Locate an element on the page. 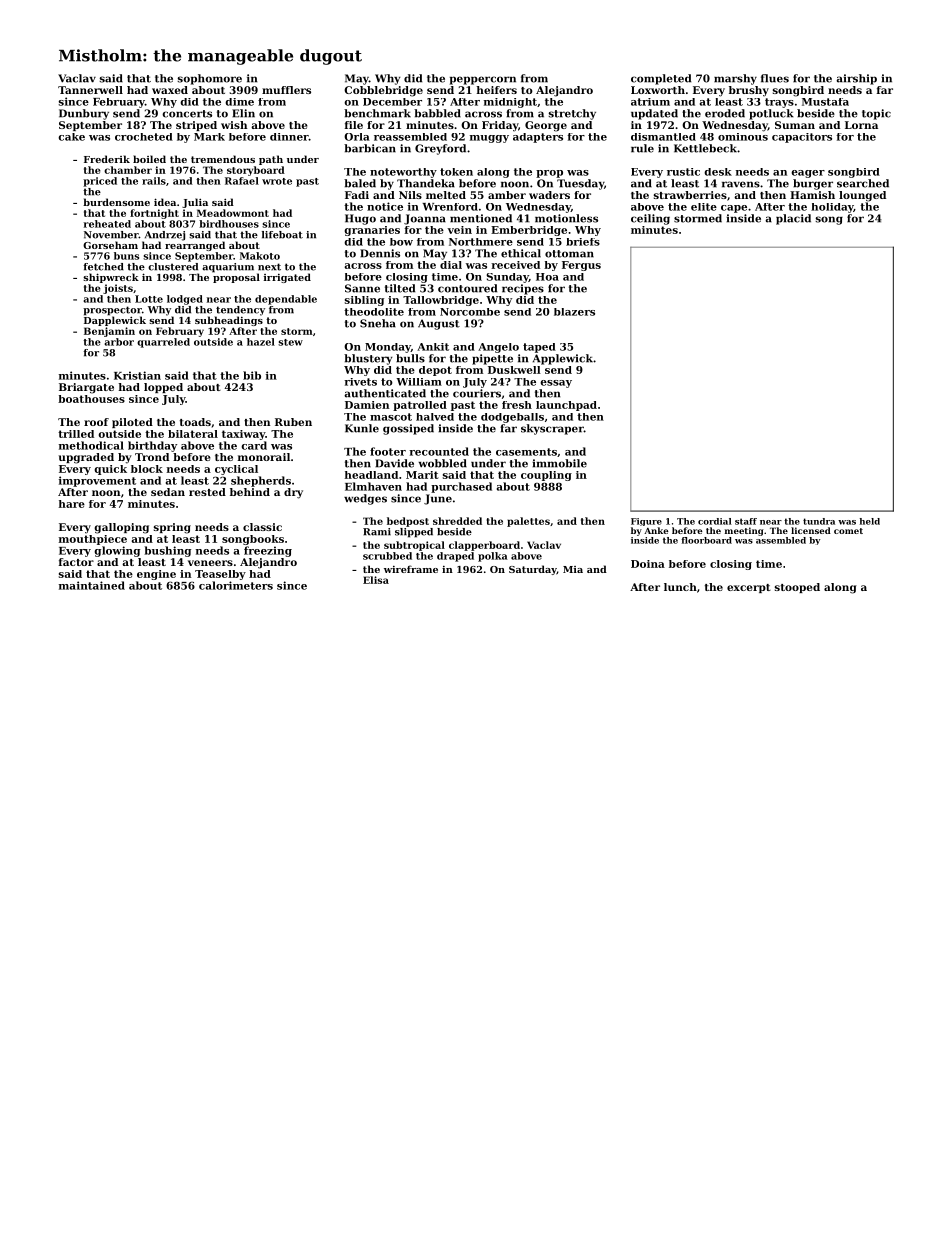 The height and width of the page is (1233, 952). Dunbury is located at coordinates (84, 114).
